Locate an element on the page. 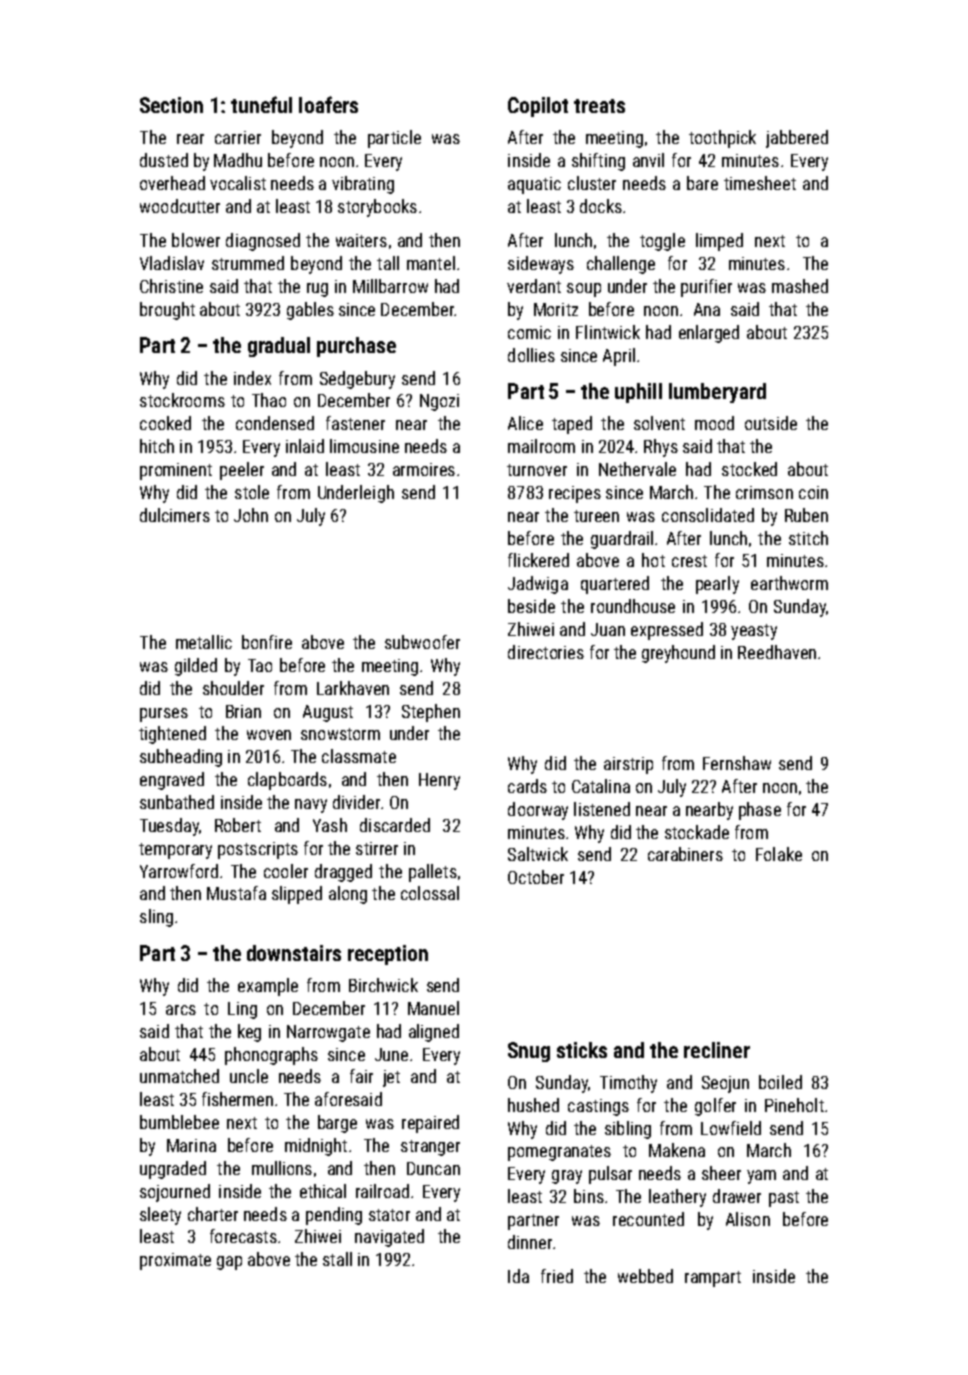  navy is located at coordinates (311, 806).
